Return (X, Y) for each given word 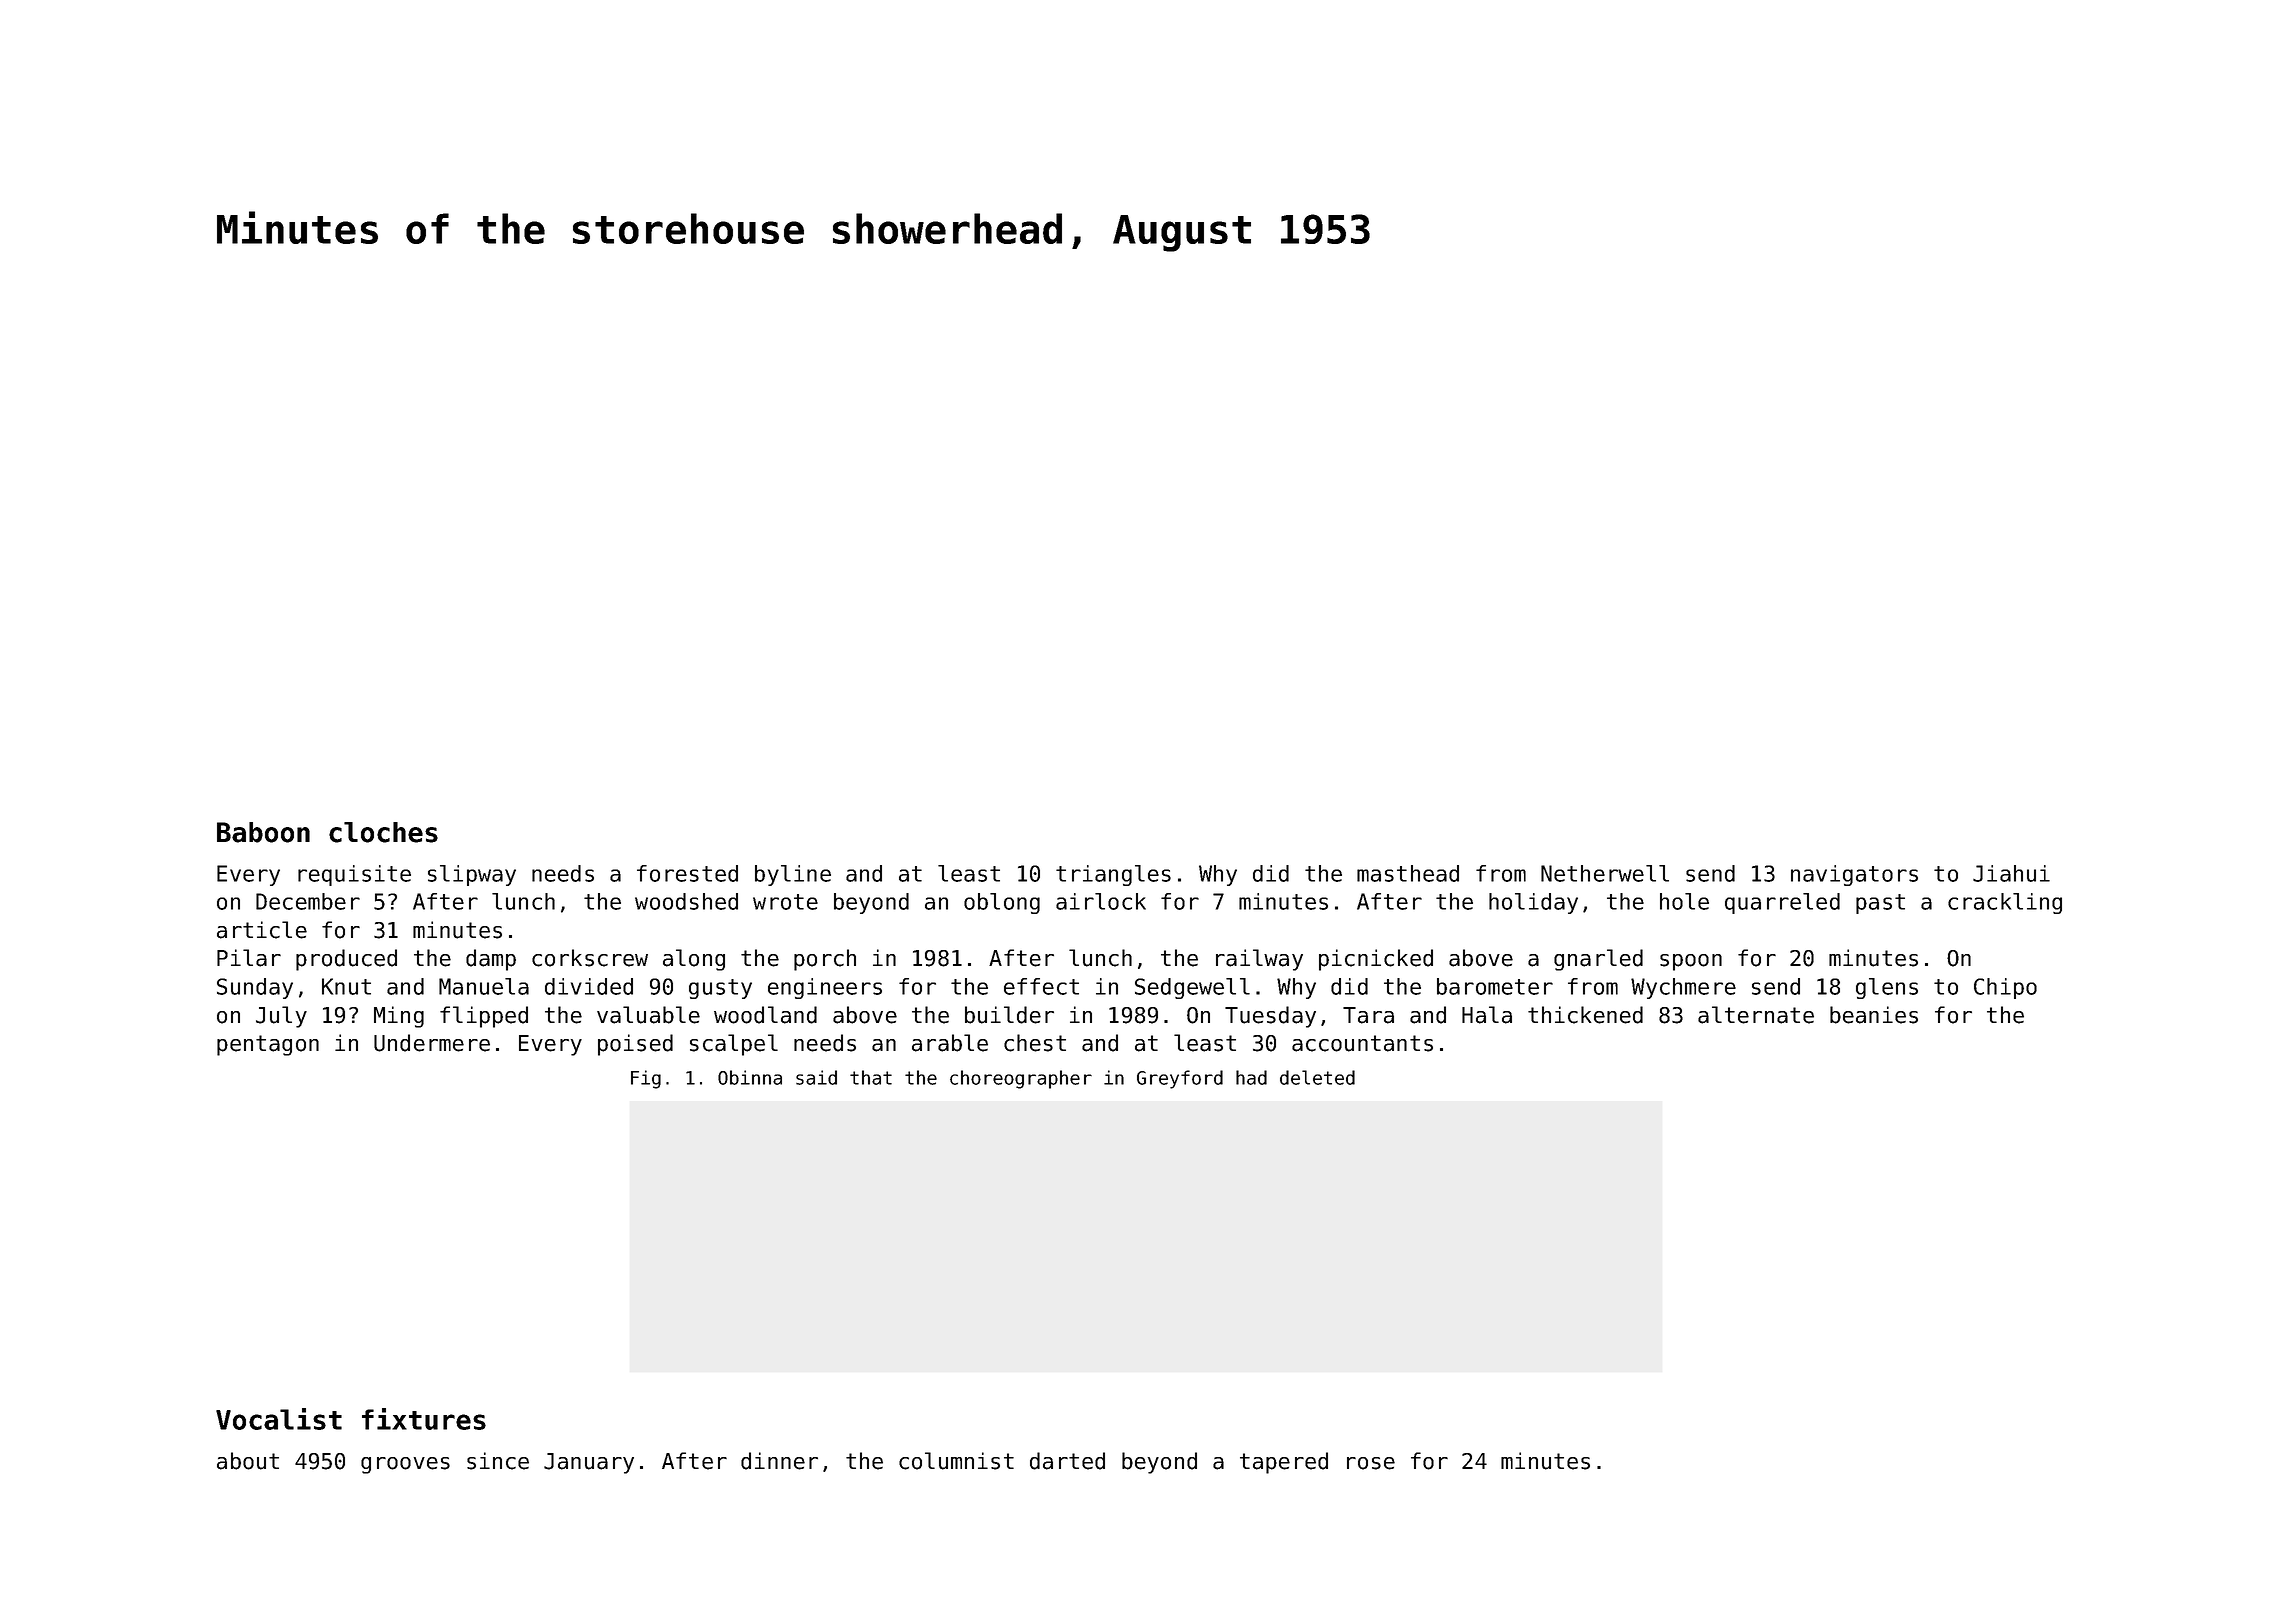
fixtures (424, 1419)
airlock (1101, 901)
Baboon (263, 832)
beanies (1874, 1015)
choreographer (1021, 1079)
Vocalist (279, 1419)
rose (1371, 1463)
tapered (1284, 1463)
